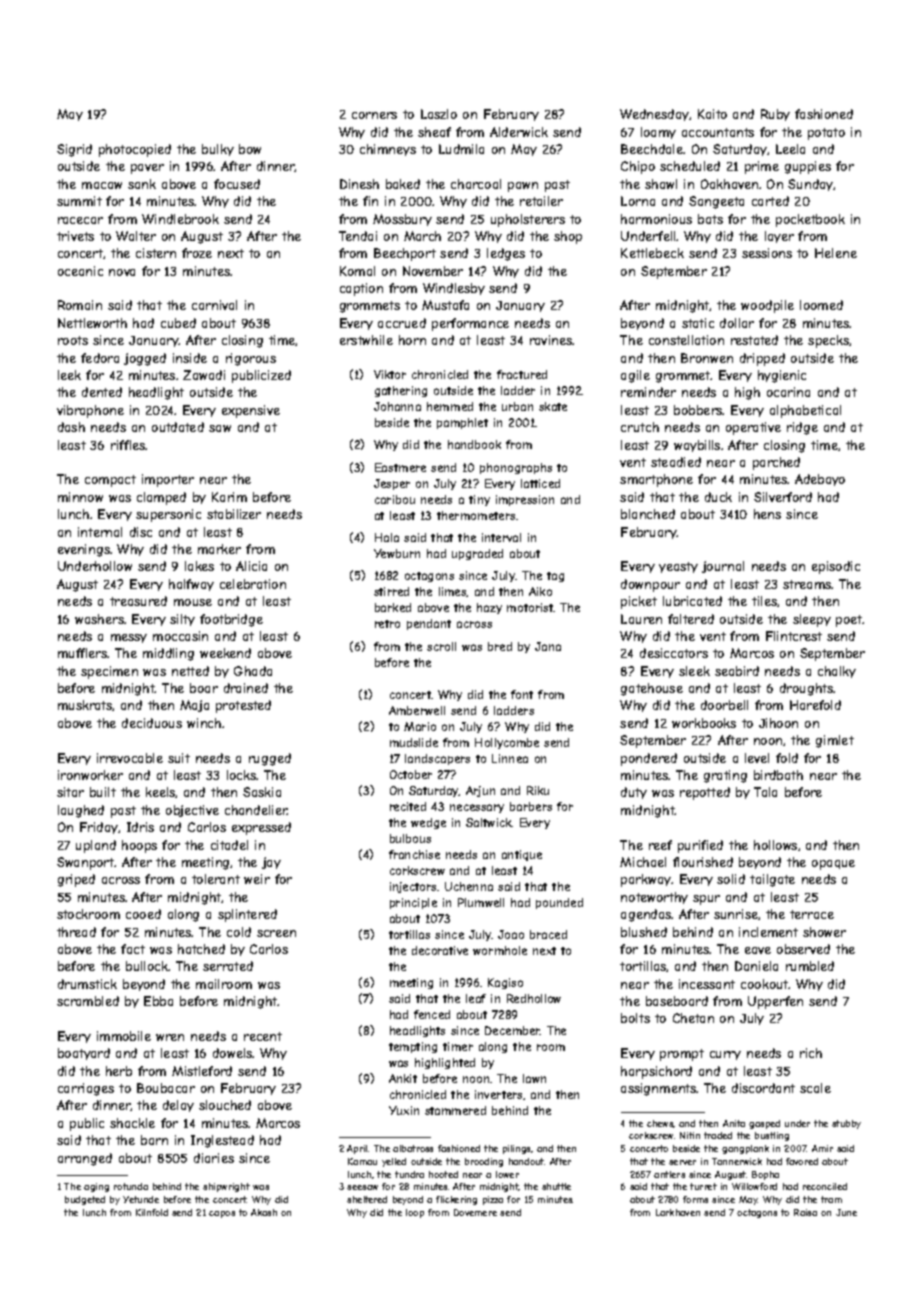 The width and height of the screenshot is (924, 1308). I want to click on corners, so click(374, 115).
